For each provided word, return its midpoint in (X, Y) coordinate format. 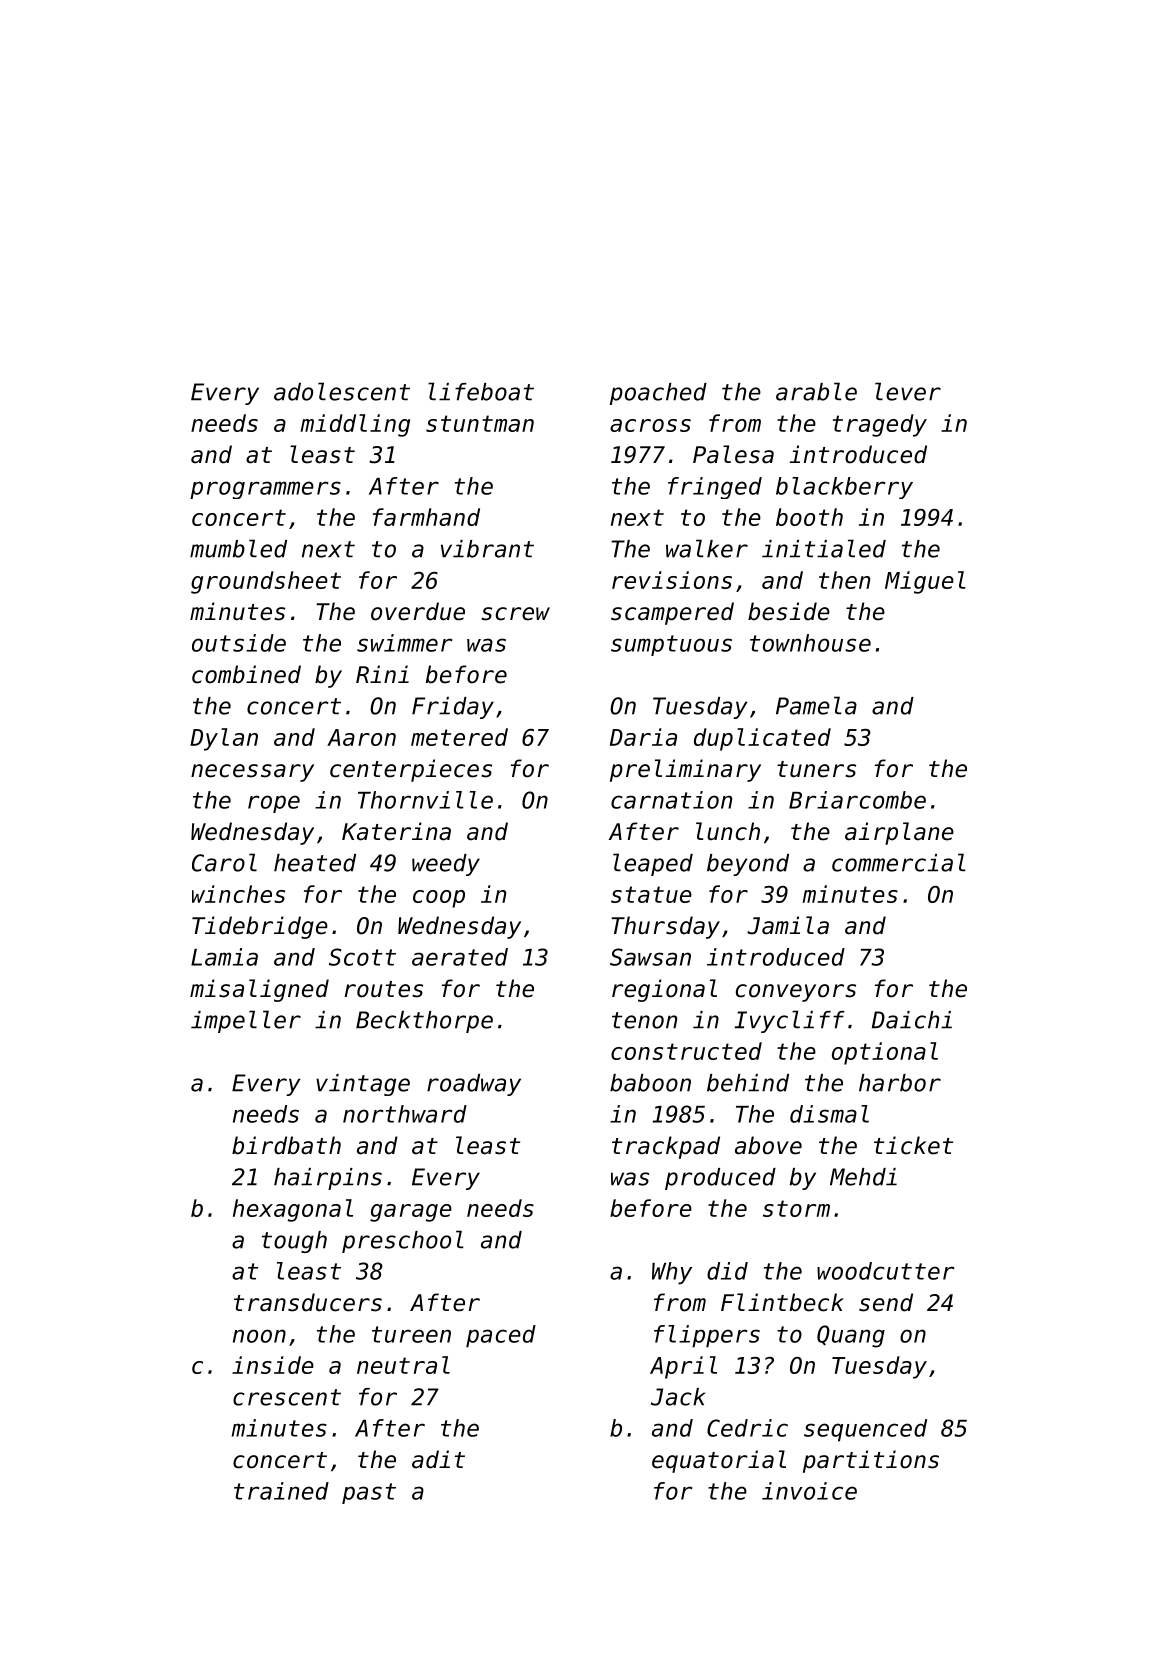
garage (411, 1213)
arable (816, 391)
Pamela (816, 705)
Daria (643, 737)
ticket (913, 1145)
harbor (900, 1083)
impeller (246, 1021)
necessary (252, 773)
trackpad (666, 1147)
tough (294, 1242)
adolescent (342, 391)
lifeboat (481, 391)
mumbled (238, 548)
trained (281, 1491)
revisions (672, 580)
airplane (899, 833)
